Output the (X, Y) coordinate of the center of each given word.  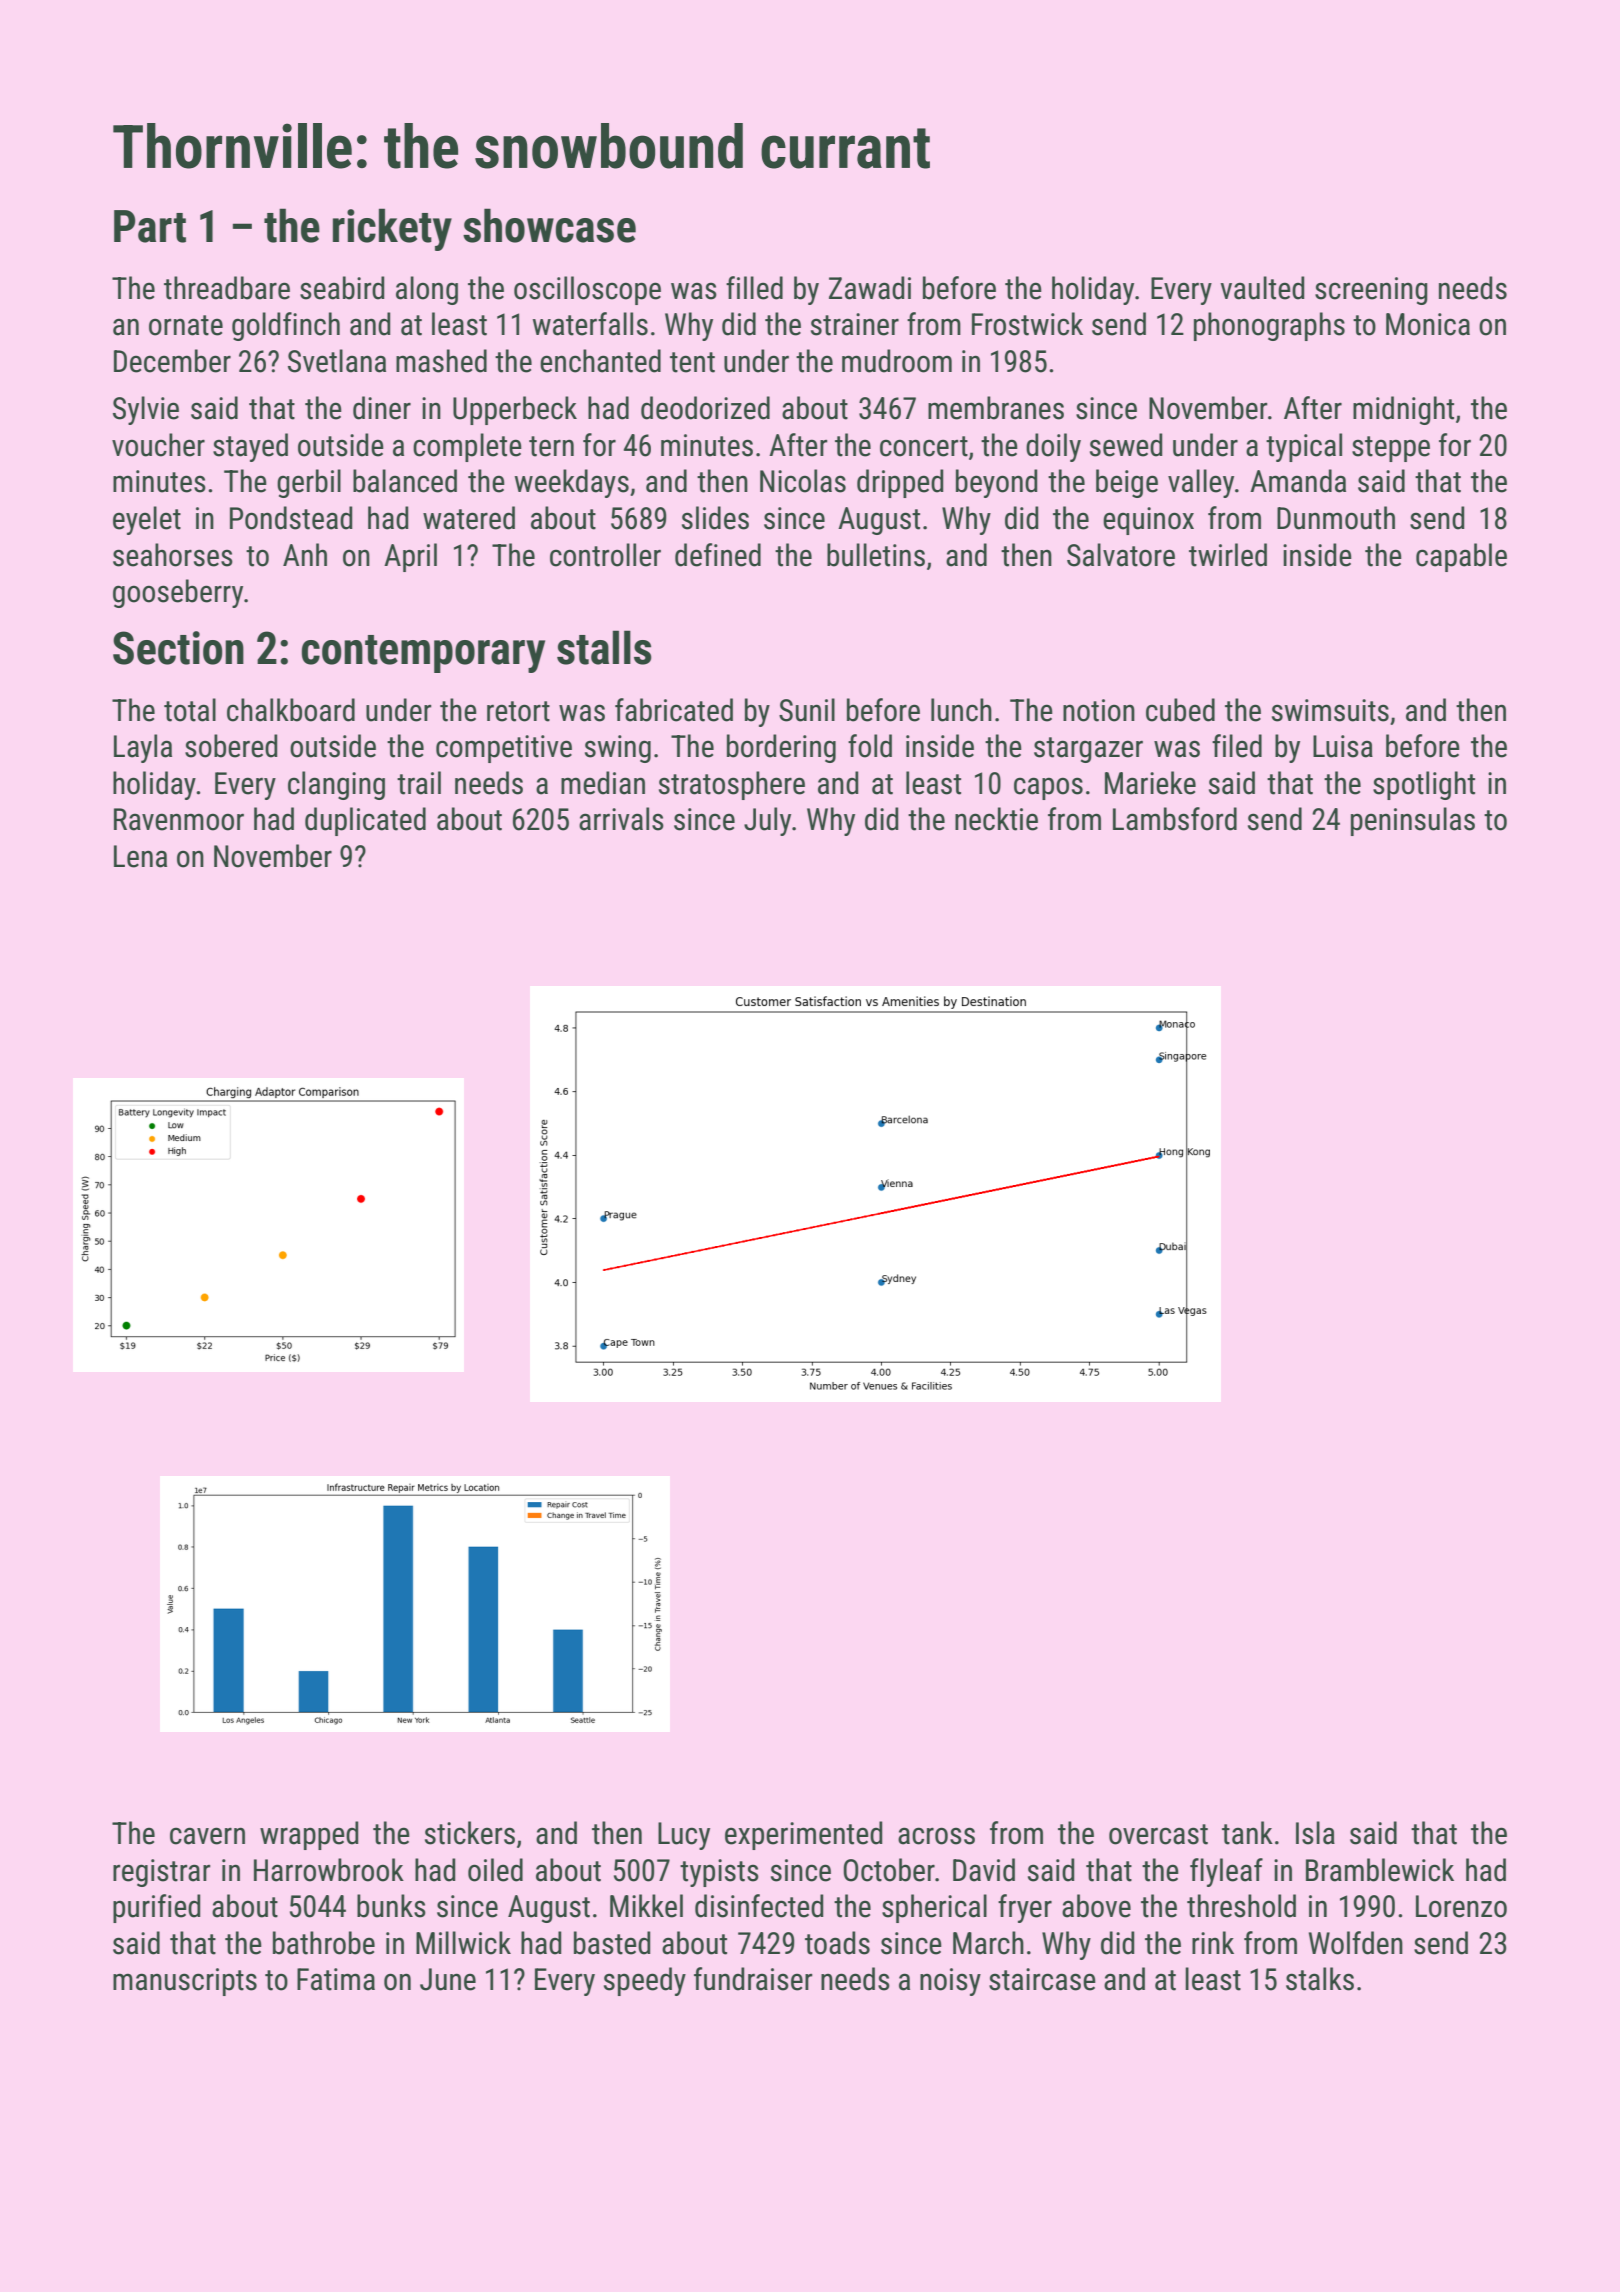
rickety (392, 229)
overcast (1158, 1834)
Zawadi (870, 288)
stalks (1320, 1979)
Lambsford (1175, 819)
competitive (504, 749)
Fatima (336, 1979)
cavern (207, 1836)
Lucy (684, 1836)
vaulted (1262, 288)
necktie (996, 819)
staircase (1042, 1979)
